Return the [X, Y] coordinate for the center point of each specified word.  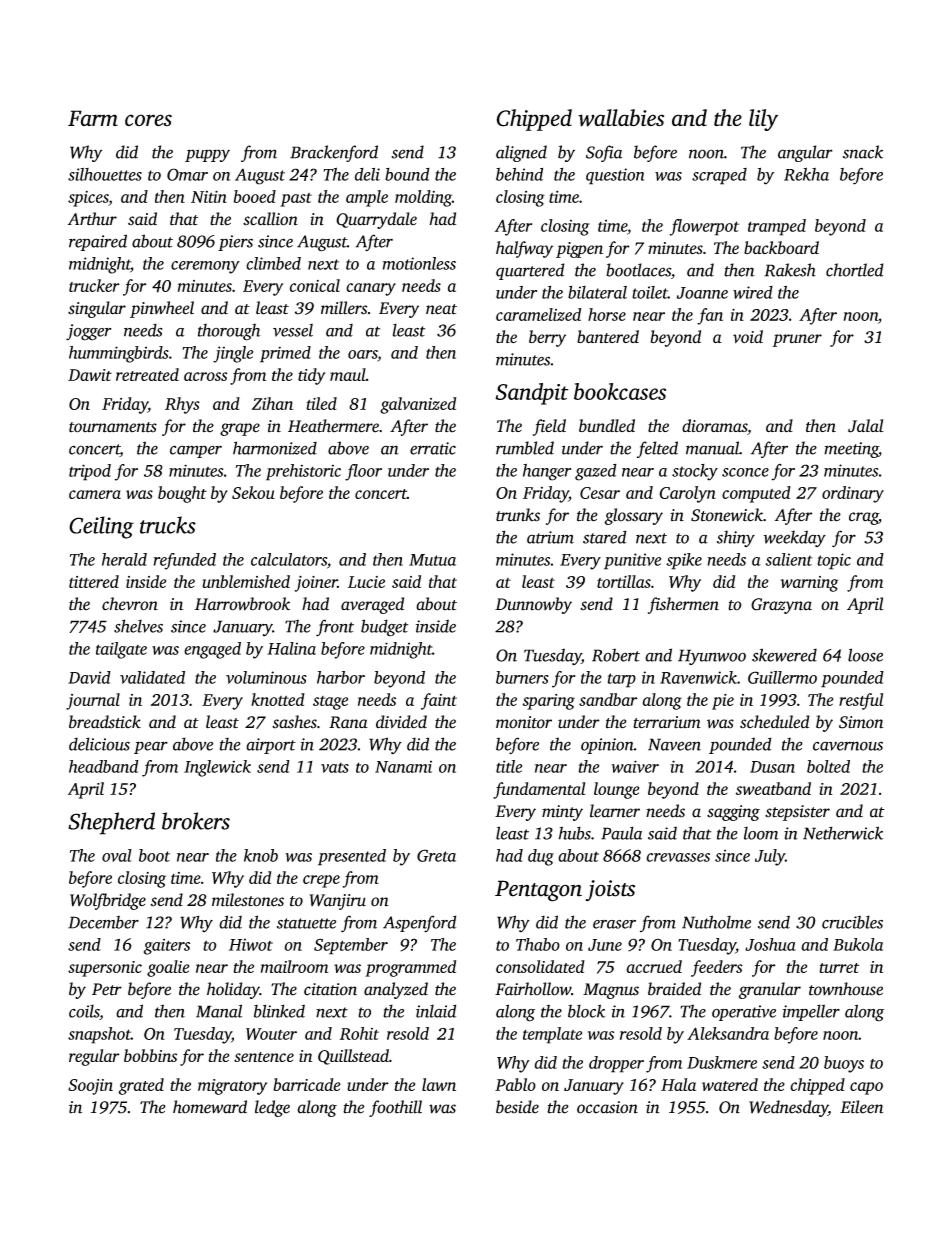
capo [866, 1088]
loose [865, 655]
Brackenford [334, 153]
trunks [518, 515]
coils [84, 1011]
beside [517, 1107]
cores [148, 120]
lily [763, 120]
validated [152, 677]
